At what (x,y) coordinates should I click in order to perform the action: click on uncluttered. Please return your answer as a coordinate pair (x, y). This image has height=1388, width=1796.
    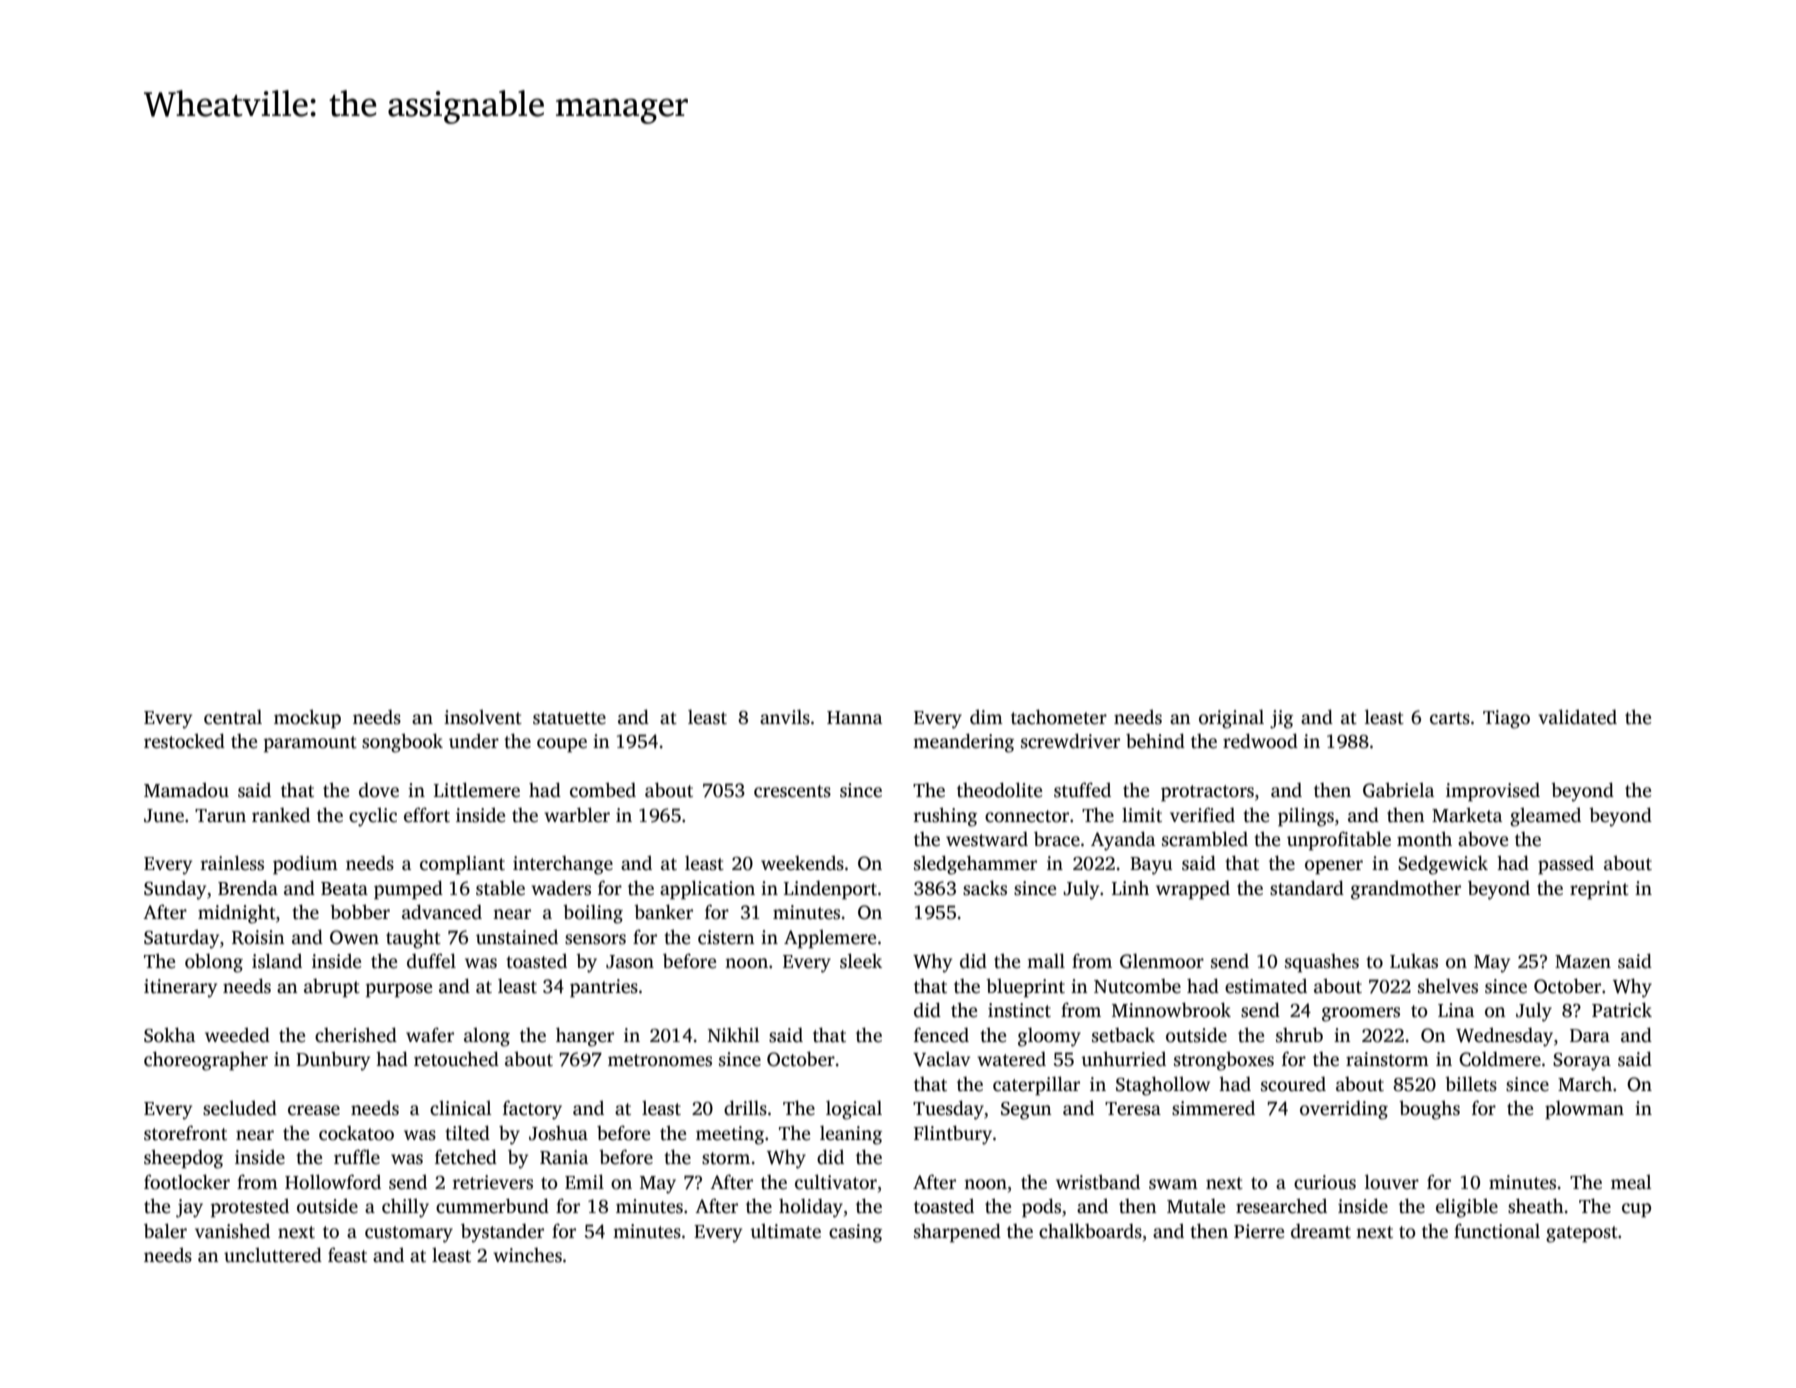
    Looking at the image, I should click on (273, 1255).
